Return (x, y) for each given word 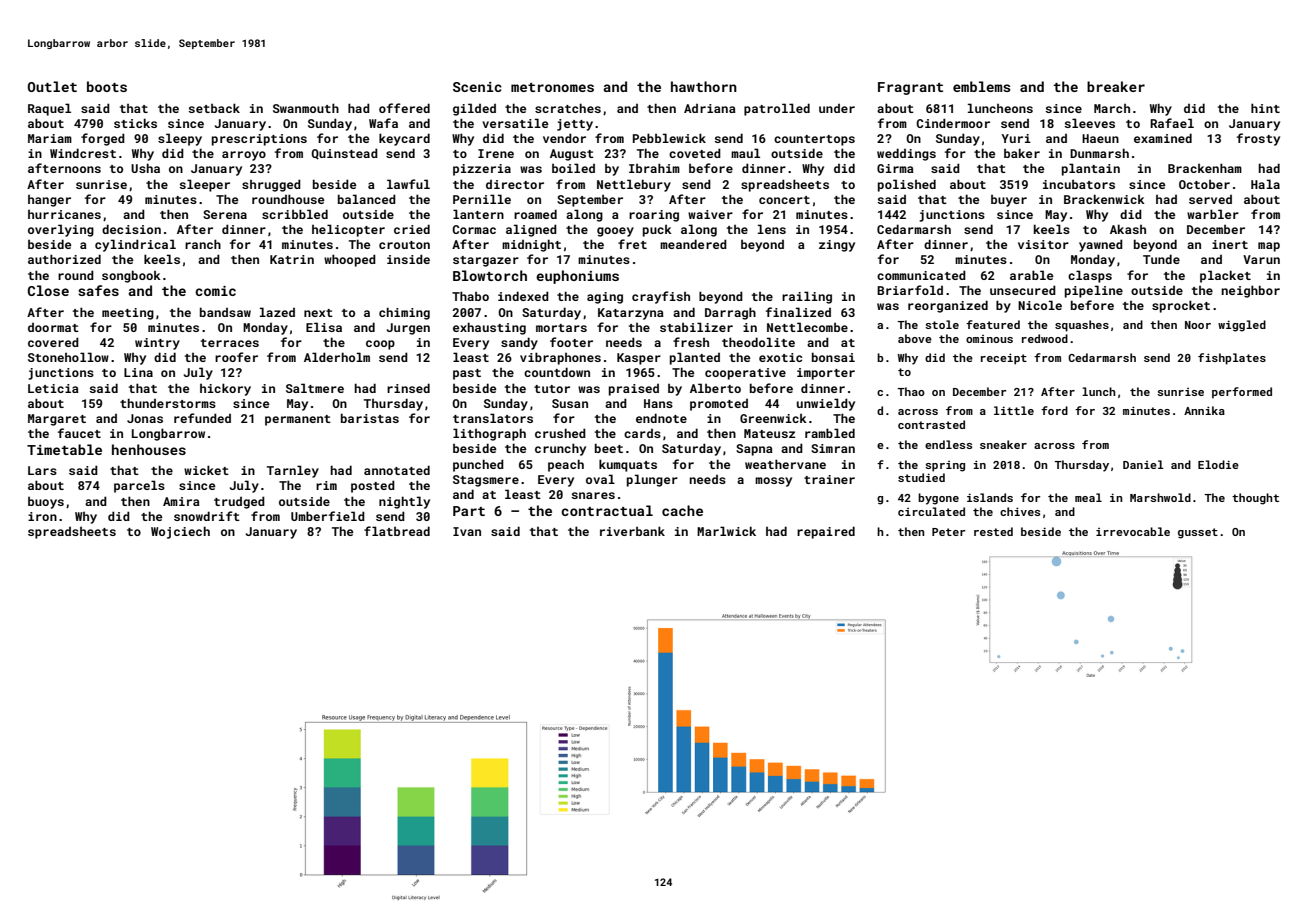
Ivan (467, 531)
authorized (64, 259)
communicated (921, 275)
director (515, 184)
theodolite (758, 342)
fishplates (1232, 359)
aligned (531, 230)
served (1210, 199)
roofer (236, 357)
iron (42, 516)
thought (1255, 499)
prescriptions (259, 140)
